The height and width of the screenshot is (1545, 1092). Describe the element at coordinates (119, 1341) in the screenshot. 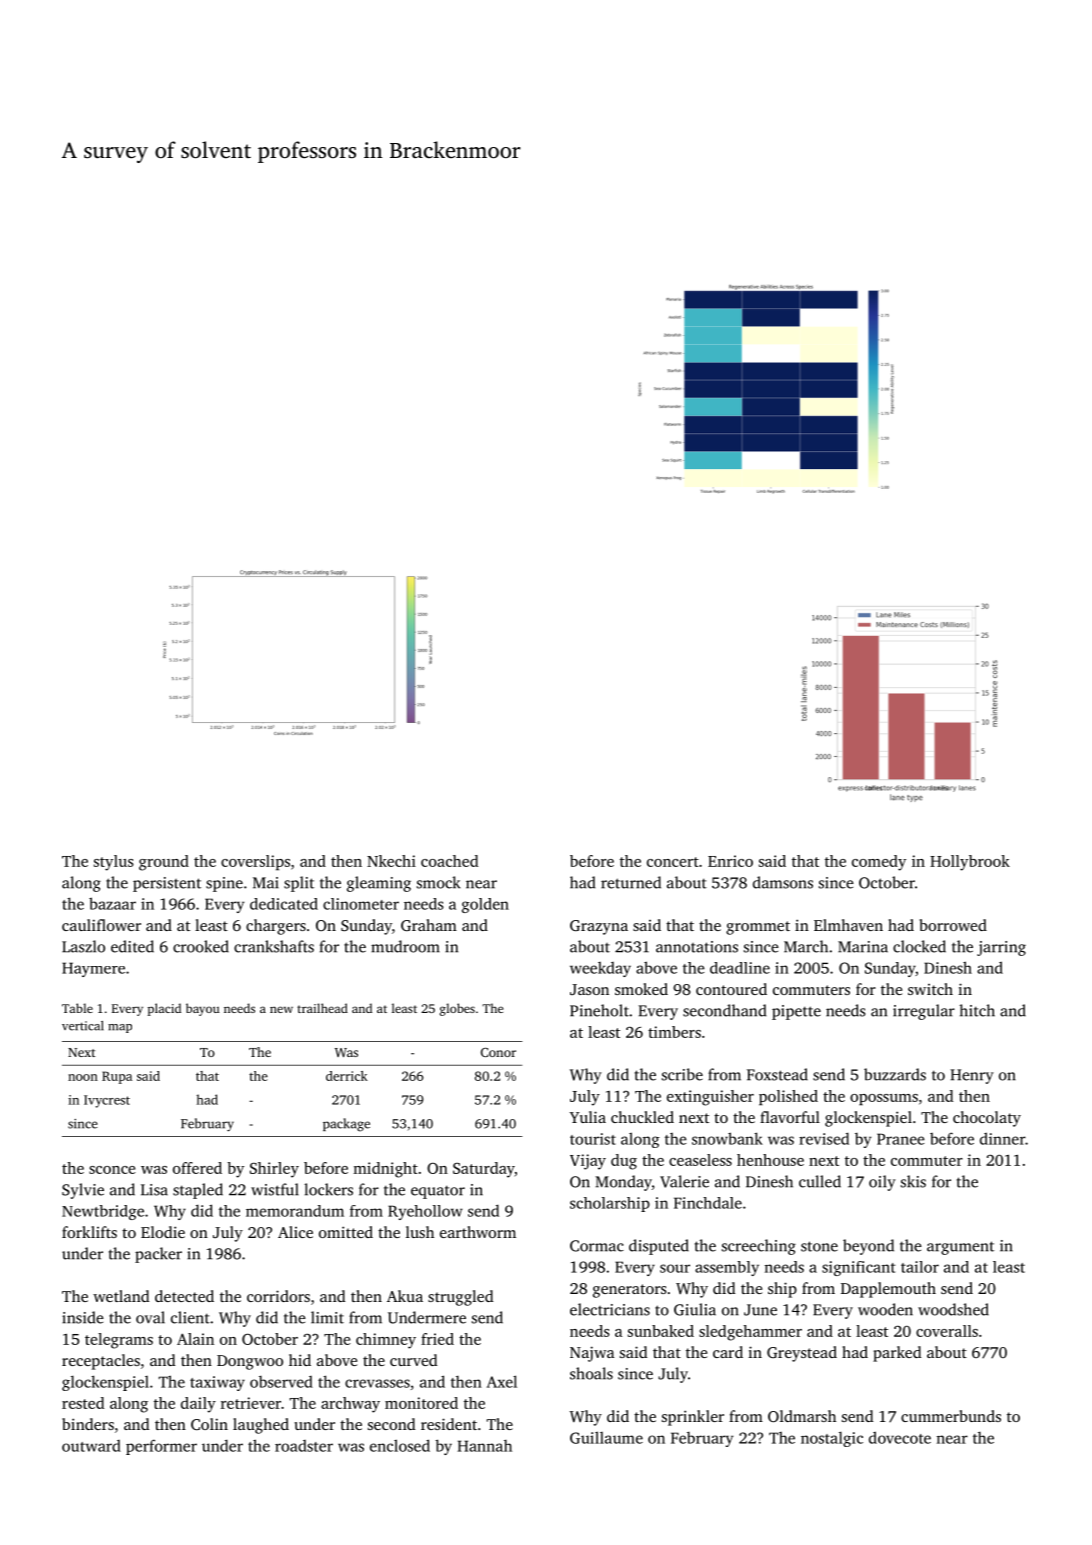

I see `telegrams` at that location.
